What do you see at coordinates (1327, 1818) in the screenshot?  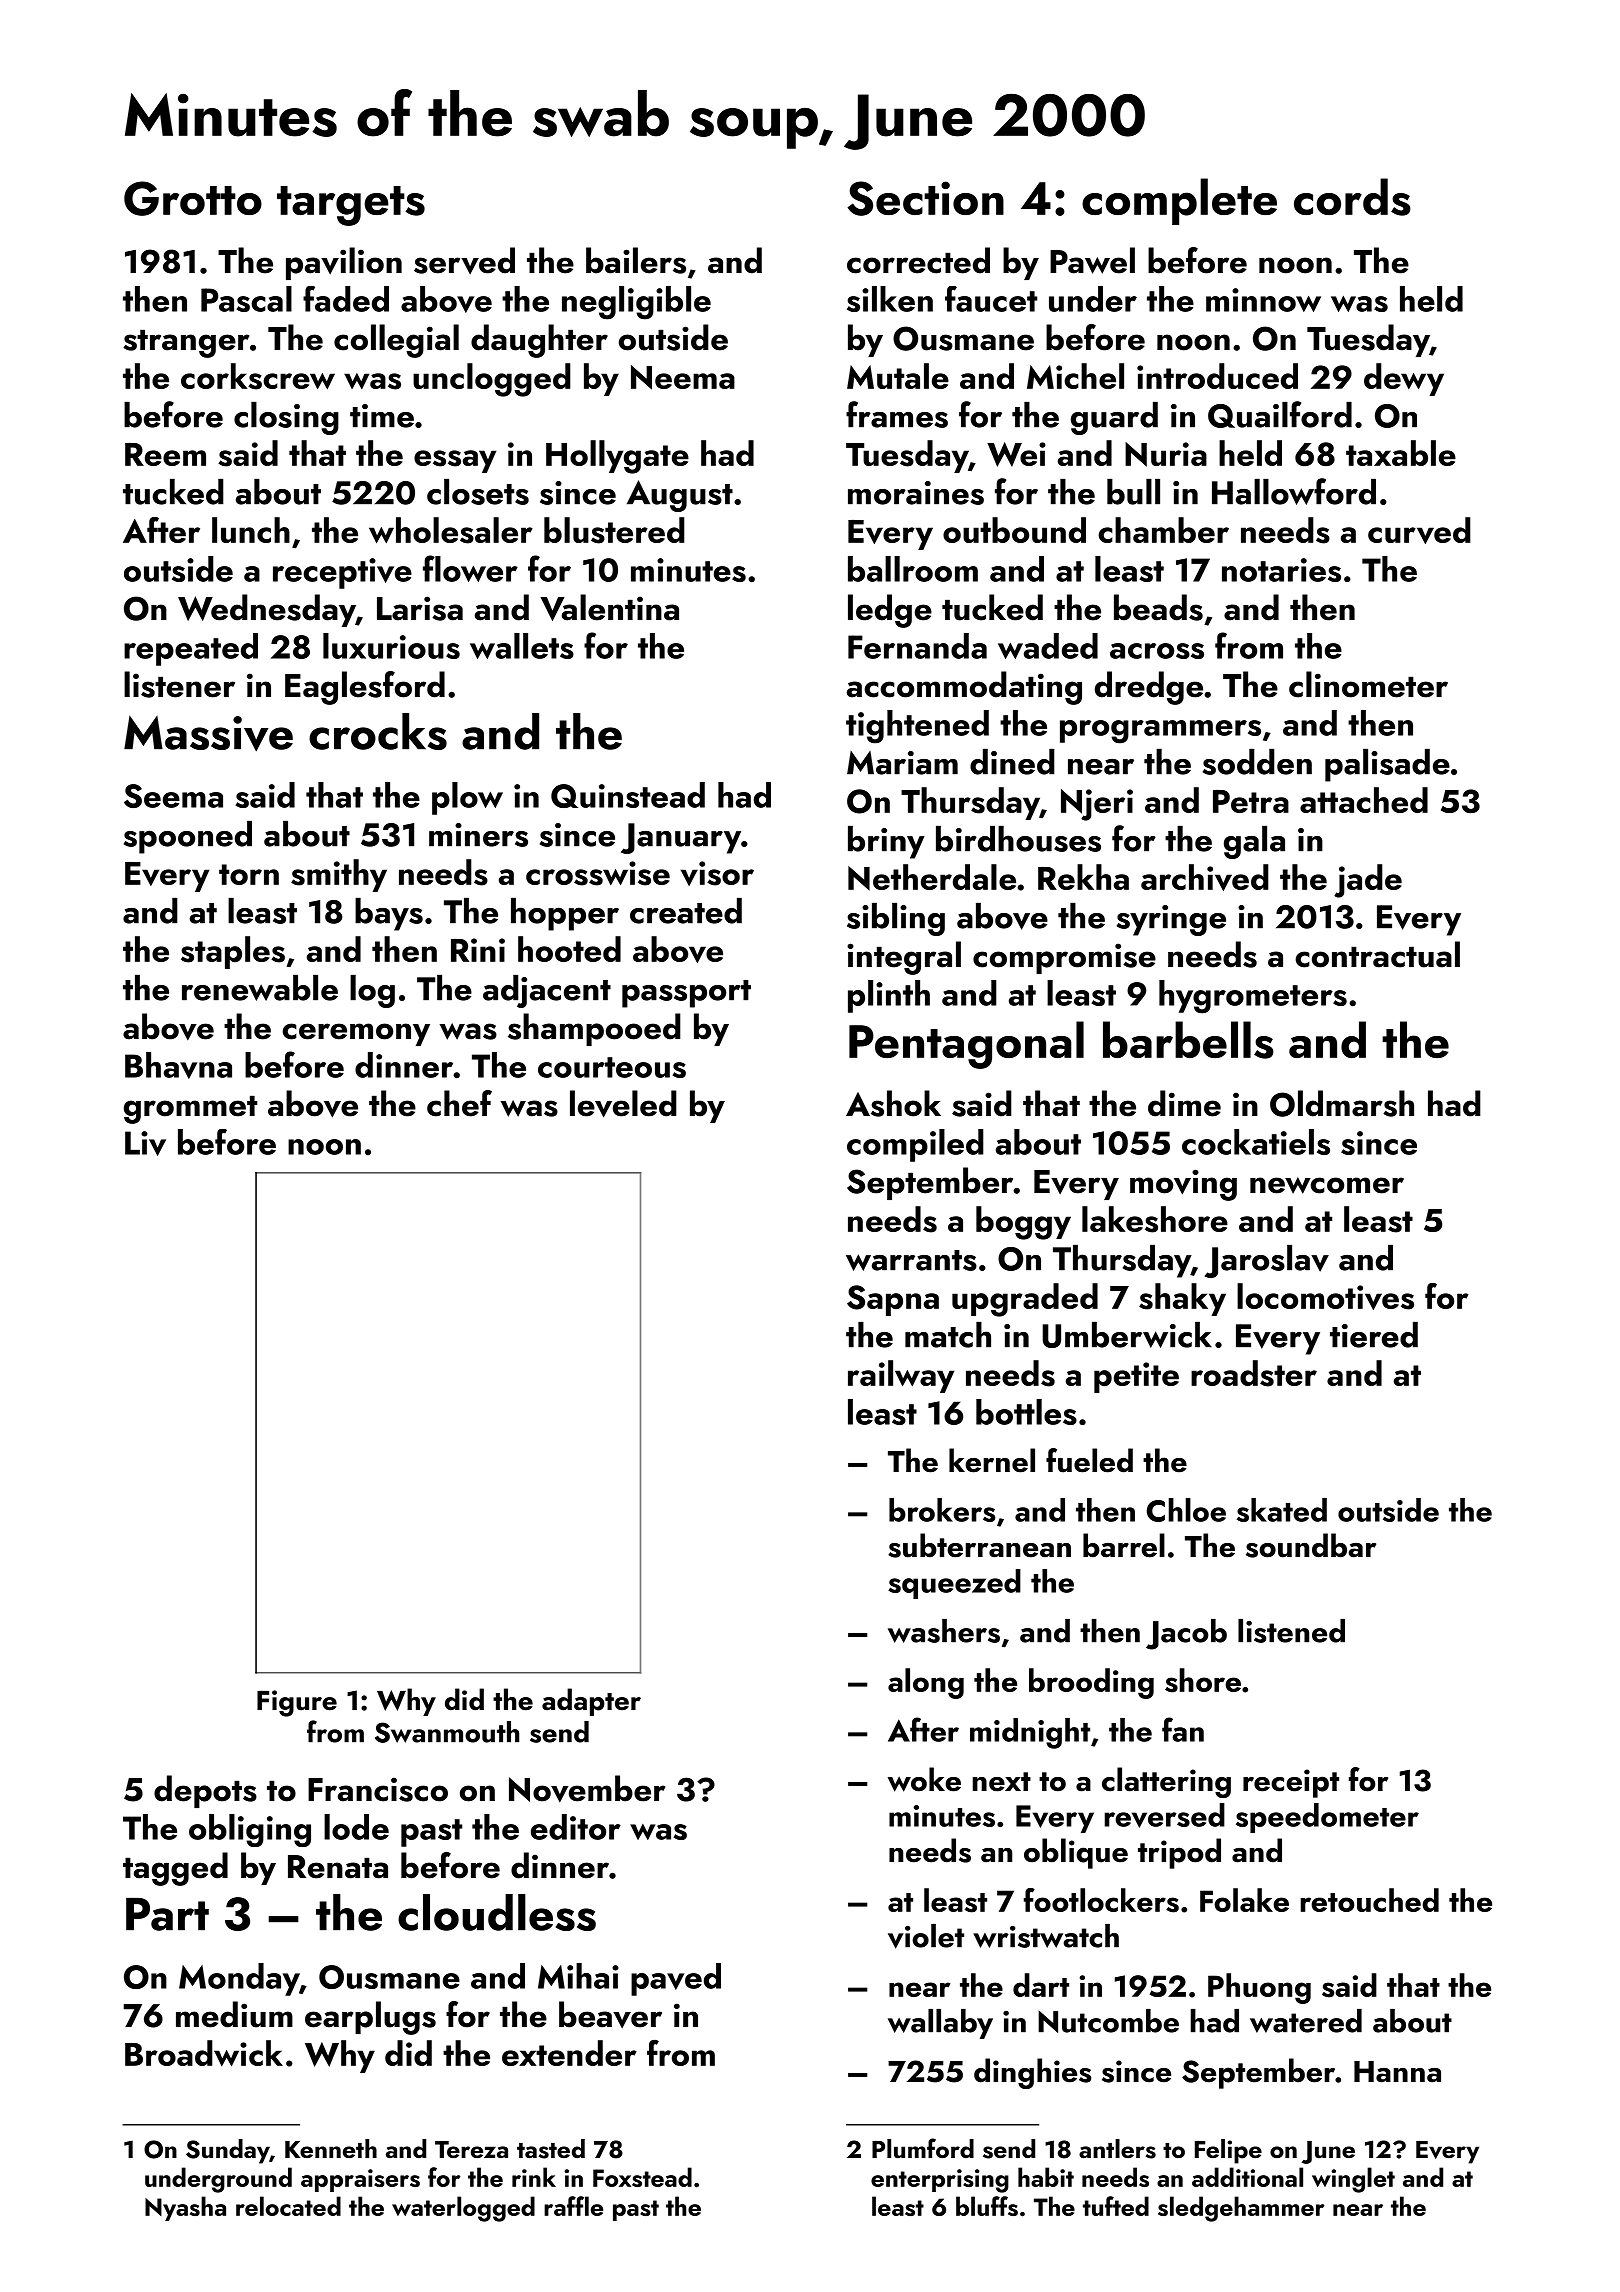 I see `speedometer` at bounding box center [1327, 1818].
